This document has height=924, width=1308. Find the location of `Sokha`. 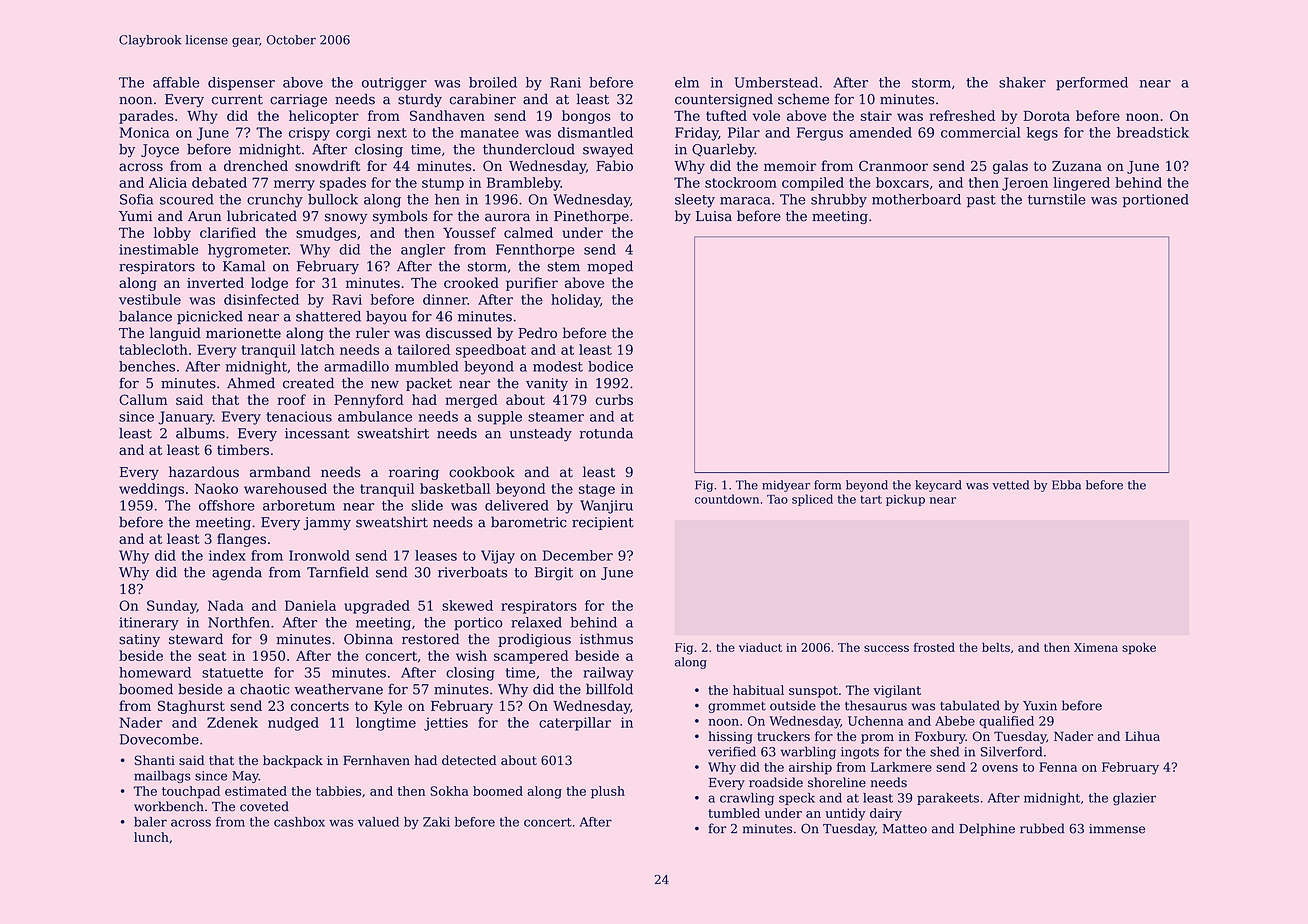

Sokha is located at coordinates (449, 791).
